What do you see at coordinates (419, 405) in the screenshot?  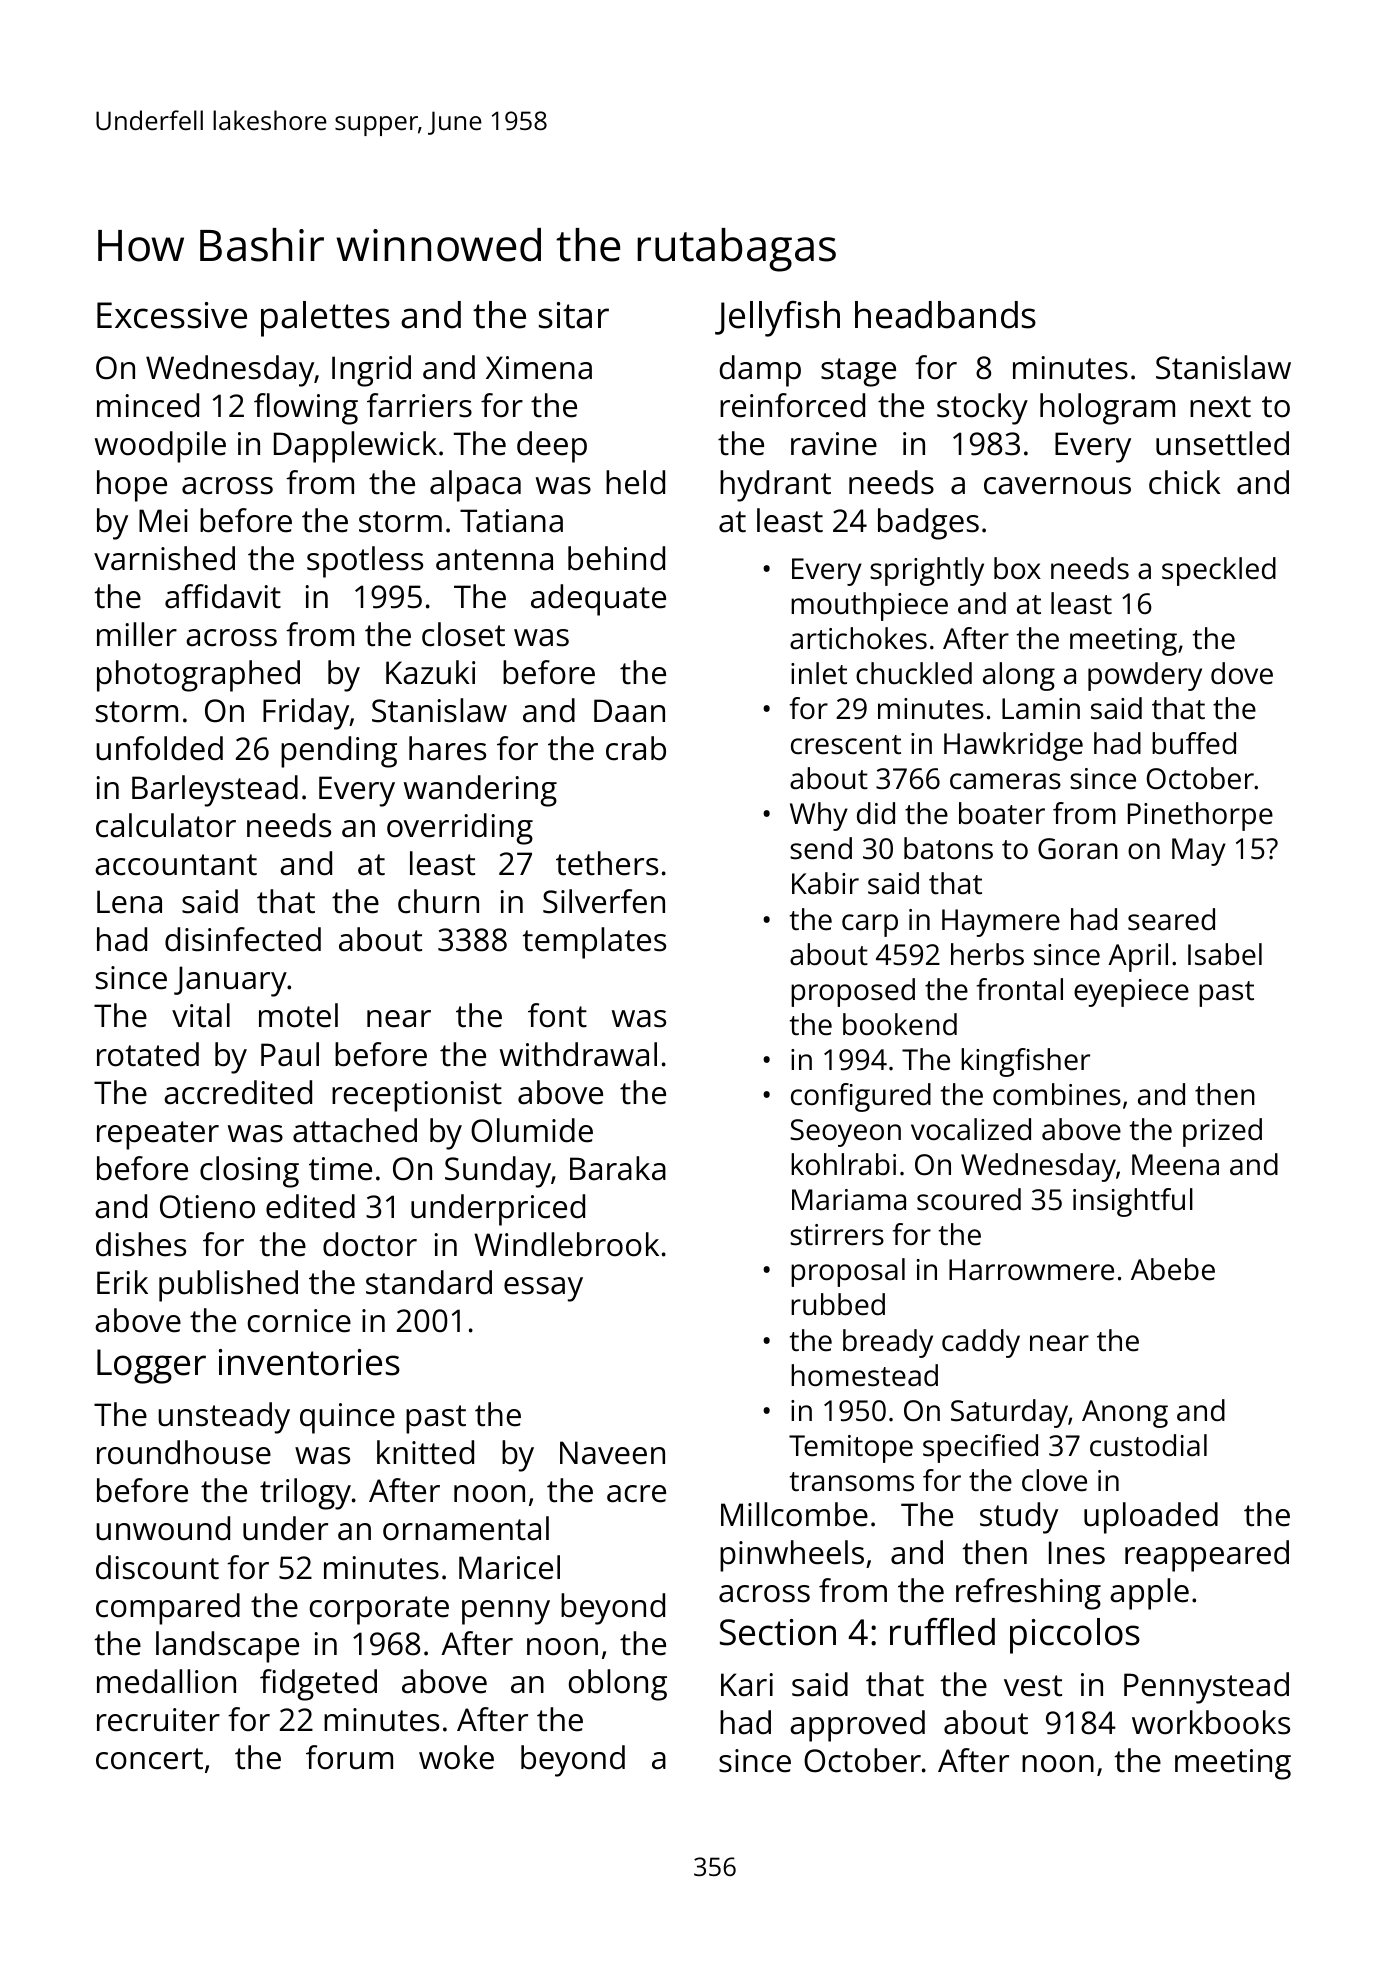 I see `farriers` at bounding box center [419, 405].
